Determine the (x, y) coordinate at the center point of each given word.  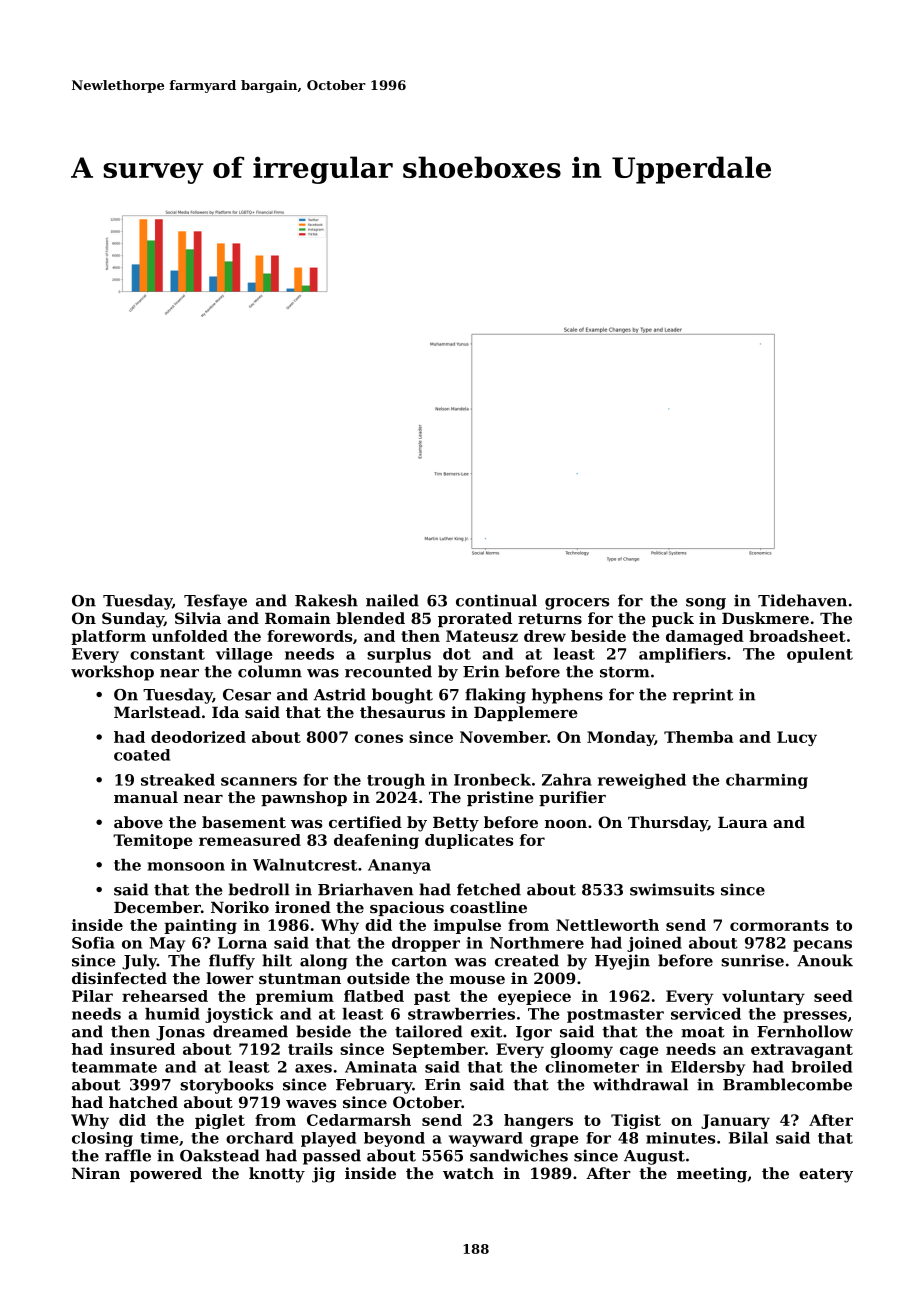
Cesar (247, 695)
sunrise (752, 960)
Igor (534, 1033)
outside (378, 978)
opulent (820, 655)
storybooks (226, 1086)
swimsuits (672, 889)
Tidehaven (802, 600)
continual (496, 600)
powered (166, 1174)
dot (457, 654)
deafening (376, 841)
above (138, 822)
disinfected (119, 978)
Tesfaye (215, 602)
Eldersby (708, 1068)
